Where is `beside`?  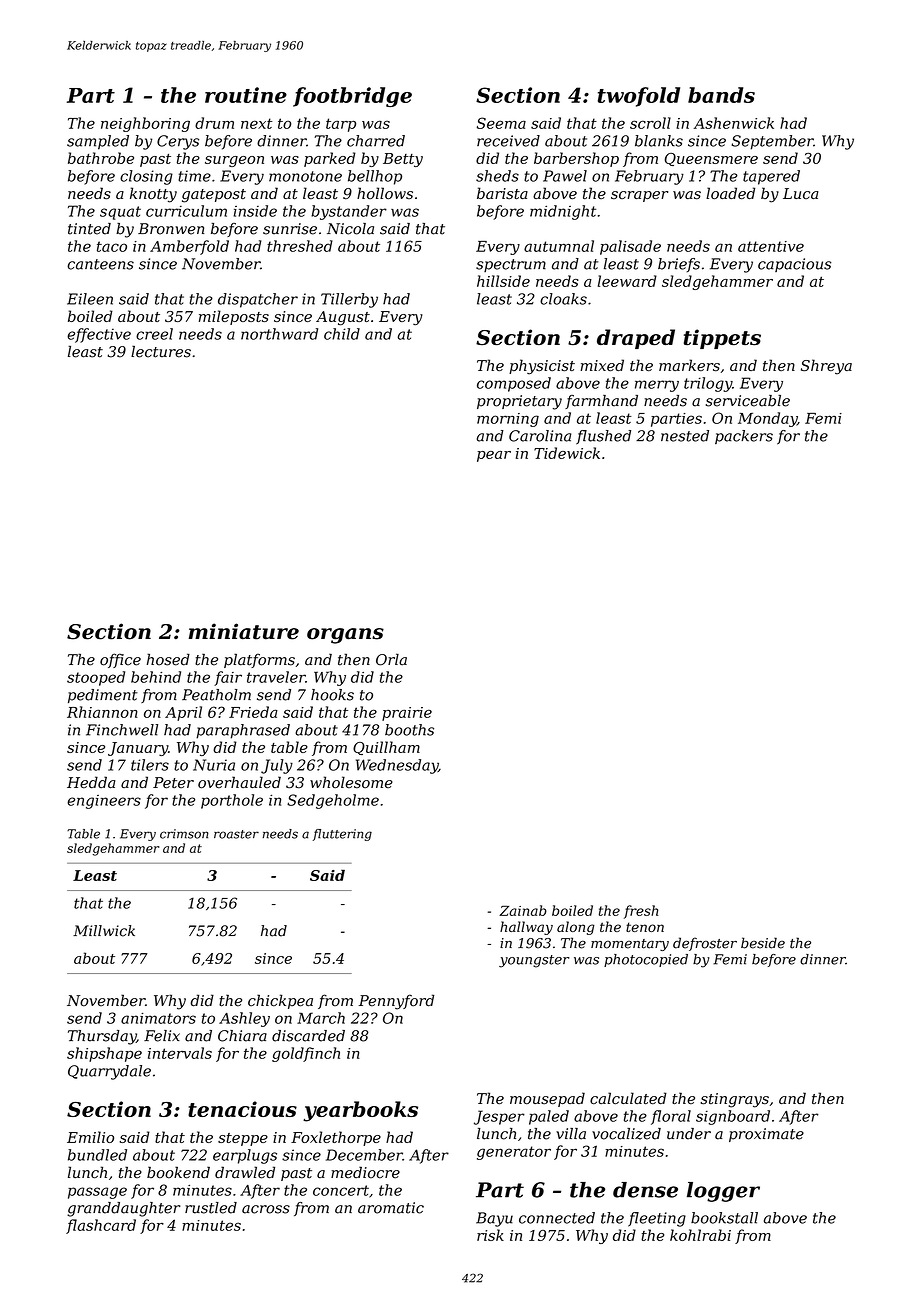 beside is located at coordinates (763, 943).
